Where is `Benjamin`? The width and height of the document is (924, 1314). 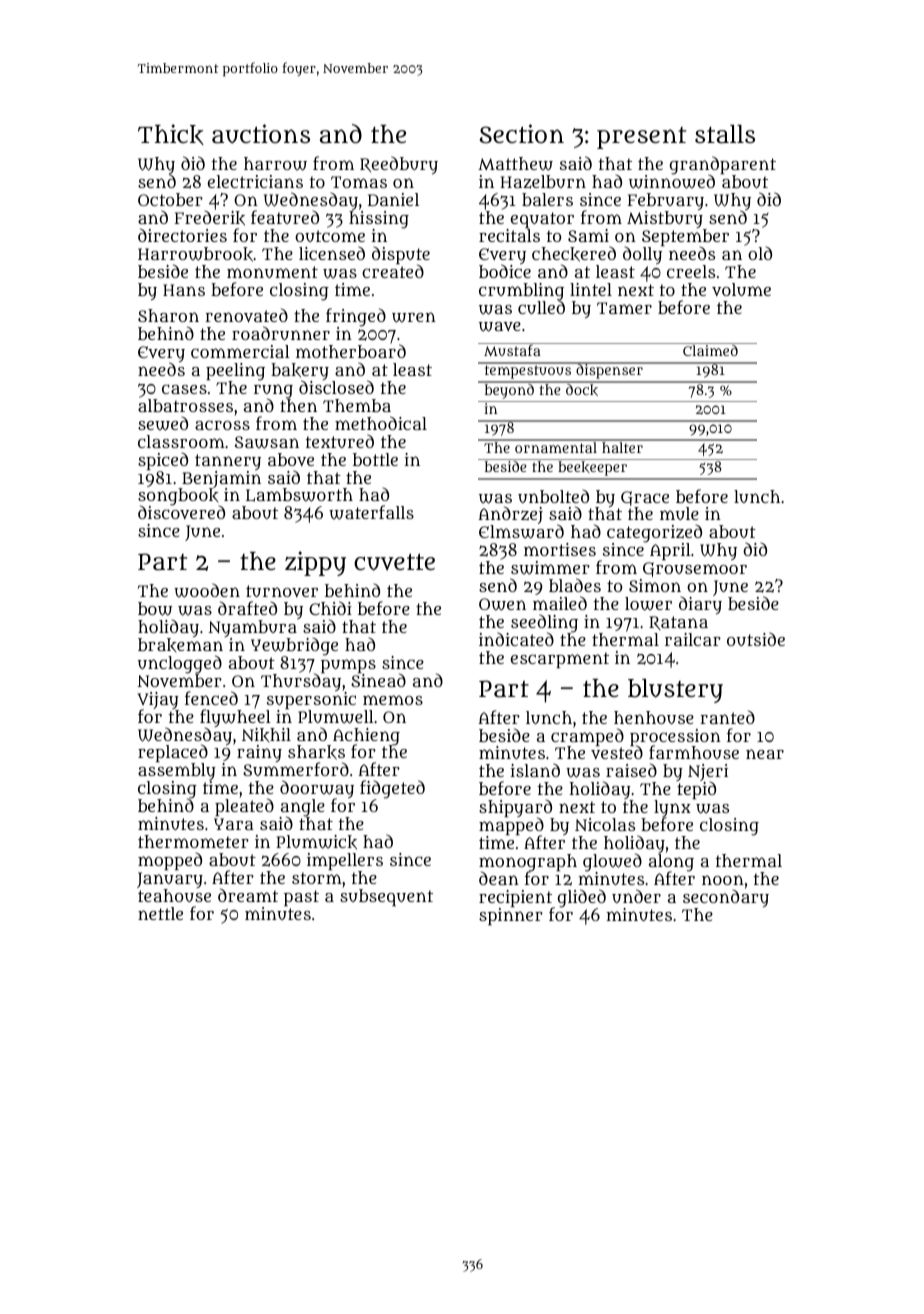
Benjamin is located at coordinates (221, 479).
